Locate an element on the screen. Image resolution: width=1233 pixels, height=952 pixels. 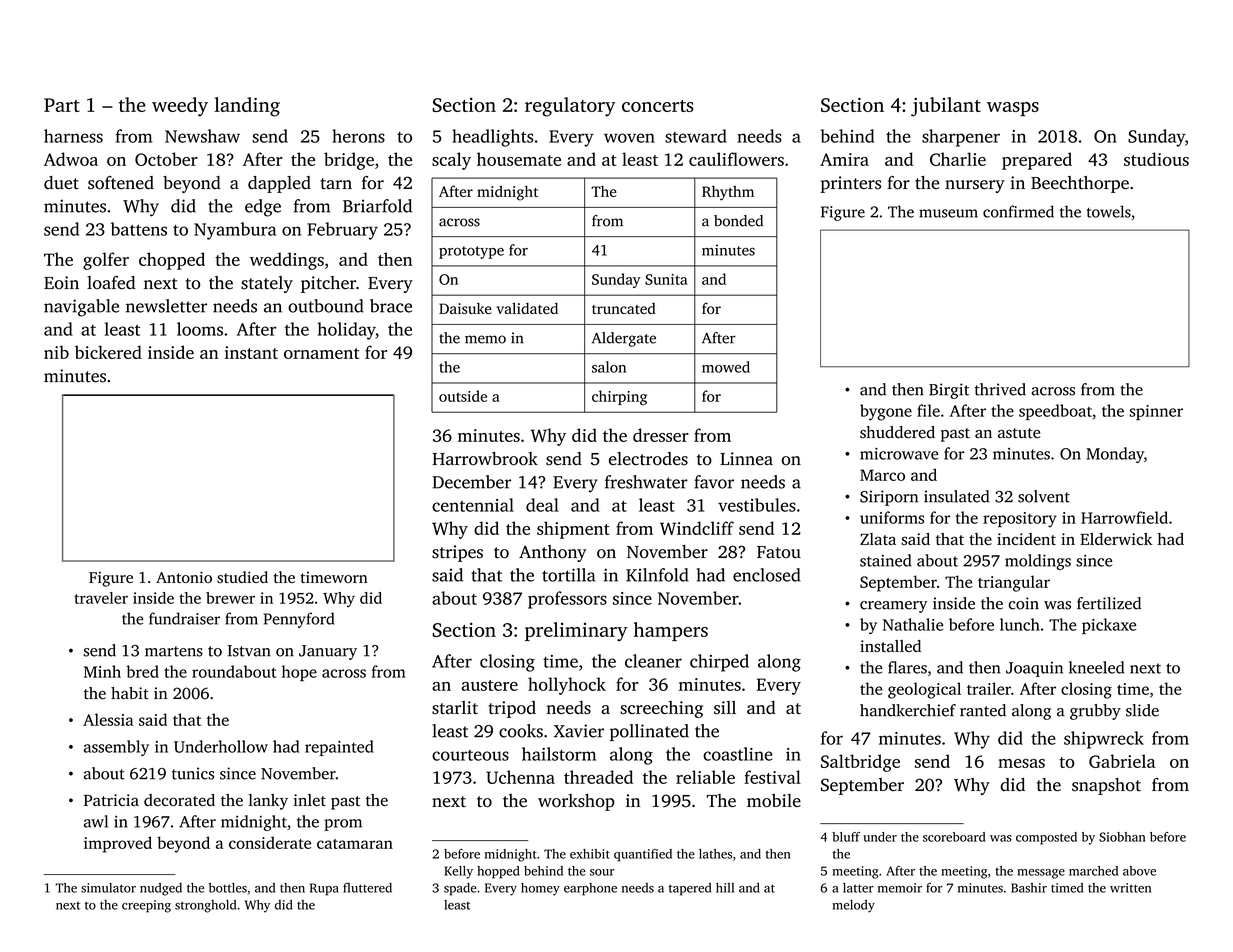
above is located at coordinates (1139, 871).
